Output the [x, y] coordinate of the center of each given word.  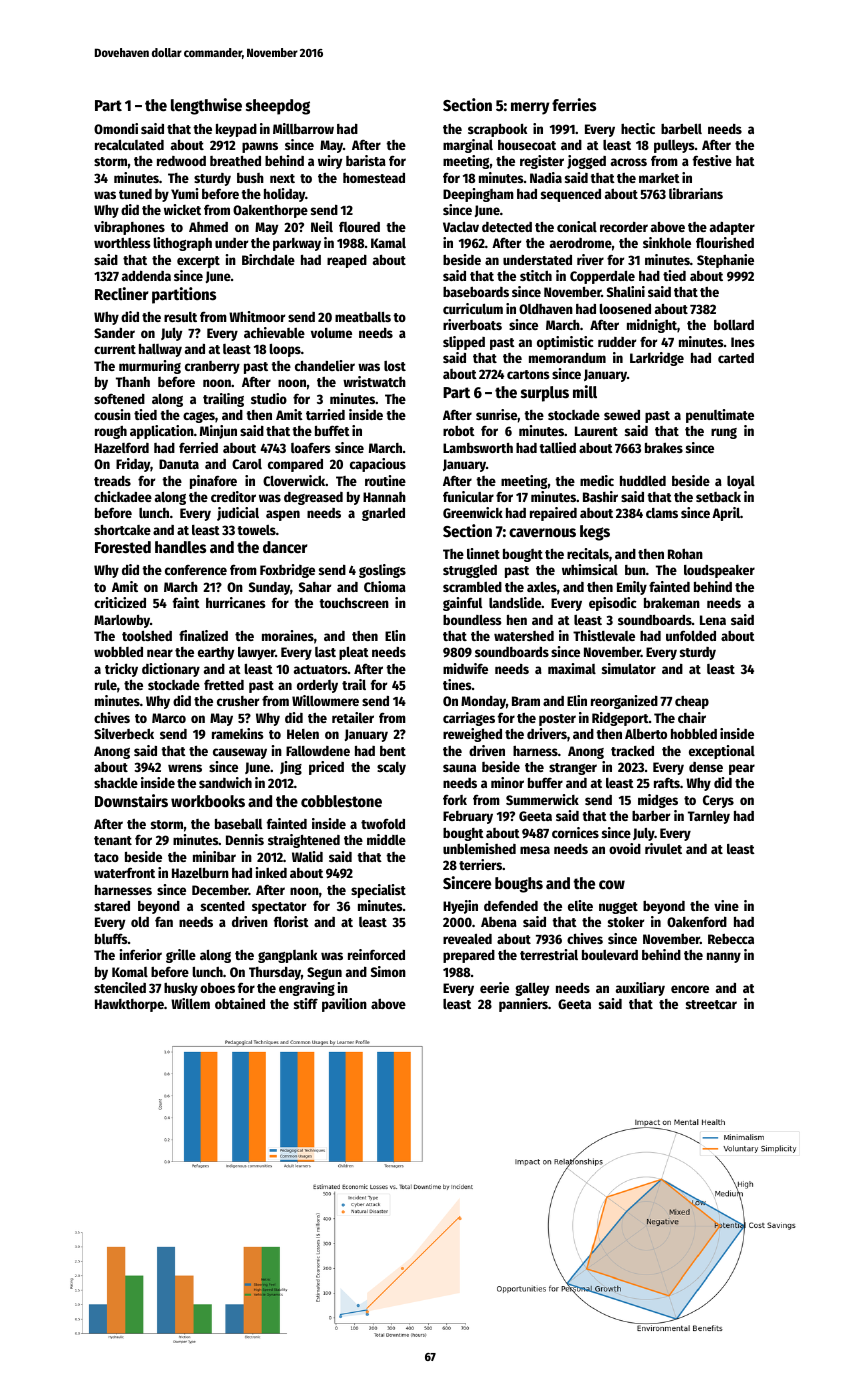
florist [291, 921]
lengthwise [206, 106]
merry [530, 108]
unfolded [691, 635]
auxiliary [640, 989]
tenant [113, 840]
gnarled [383, 514]
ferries [574, 105]
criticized [120, 602]
